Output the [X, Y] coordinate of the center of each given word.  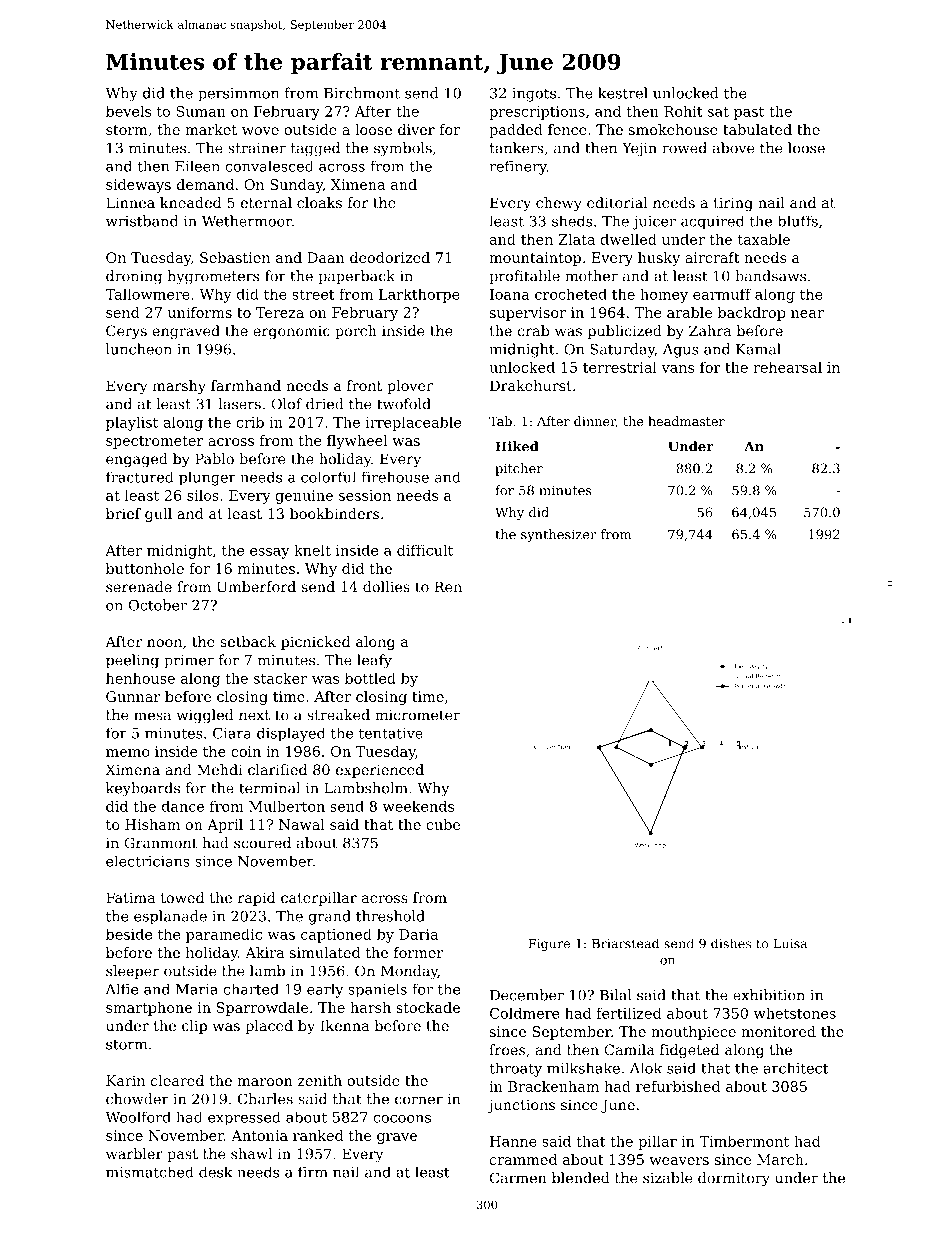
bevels [128, 111]
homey [664, 295]
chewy [559, 204]
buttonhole [145, 568]
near [807, 314]
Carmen [518, 1178]
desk [215, 1172]
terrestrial [620, 367]
